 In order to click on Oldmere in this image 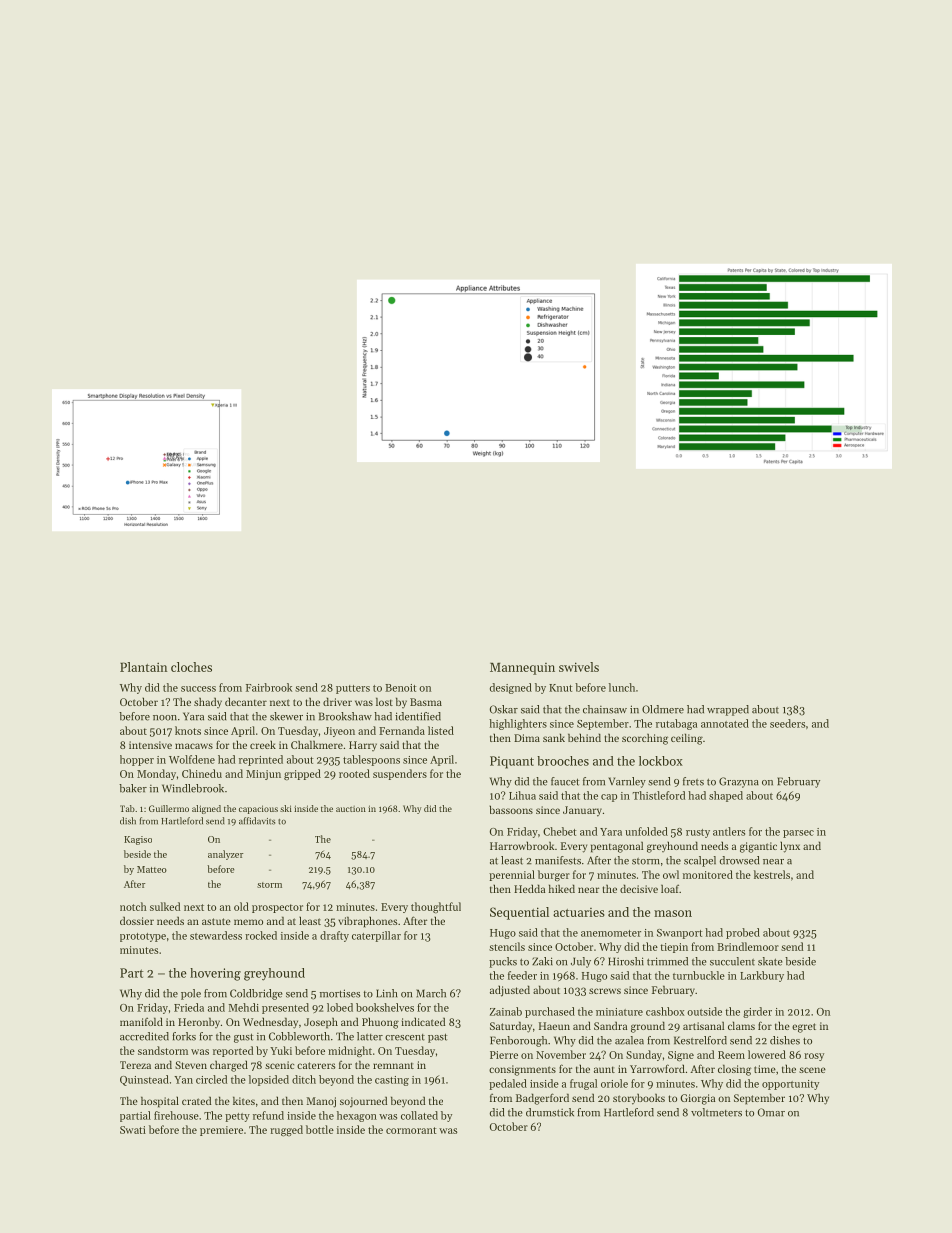, I will do `click(663, 709)`.
